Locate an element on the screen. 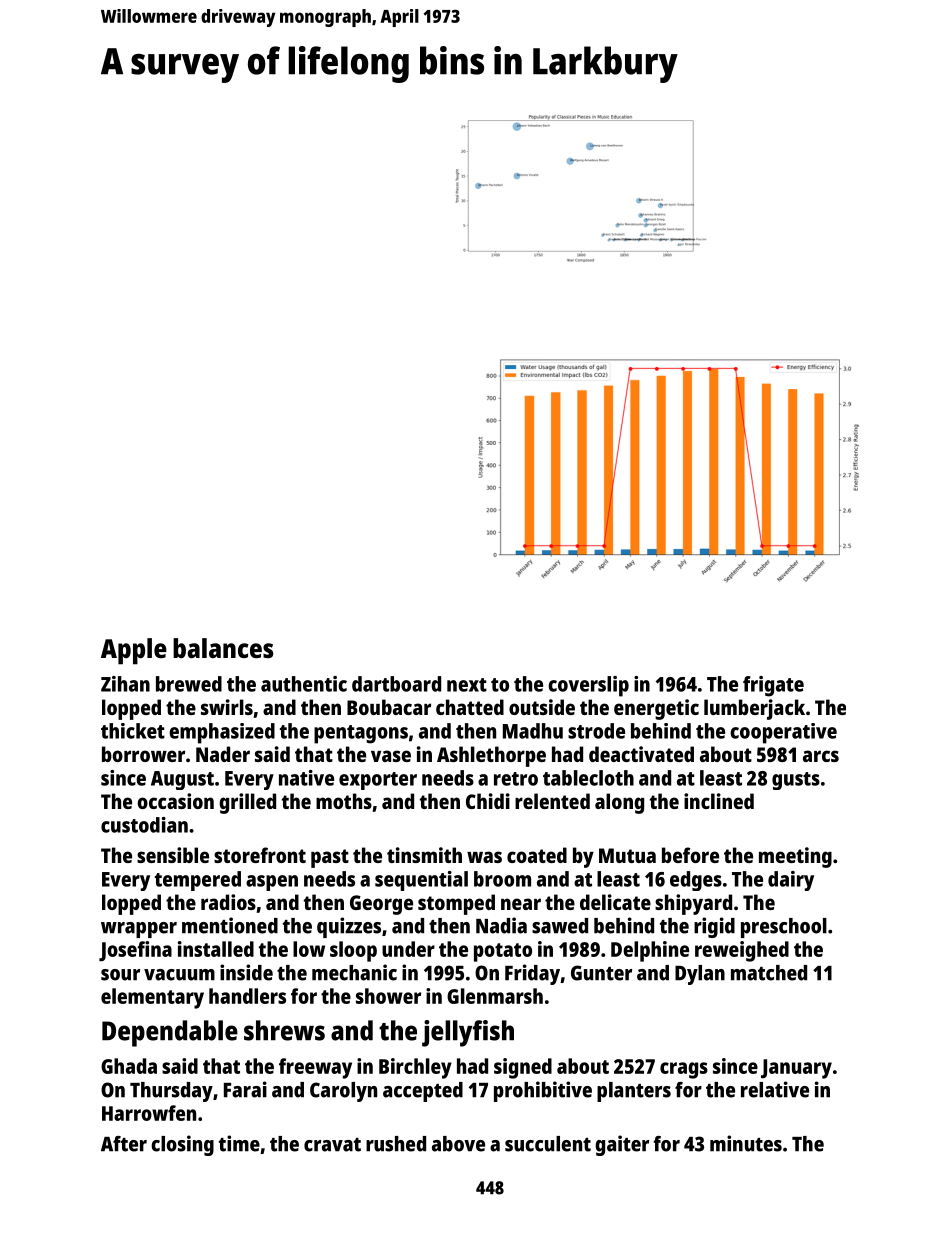  frigate is located at coordinates (773, 686).
